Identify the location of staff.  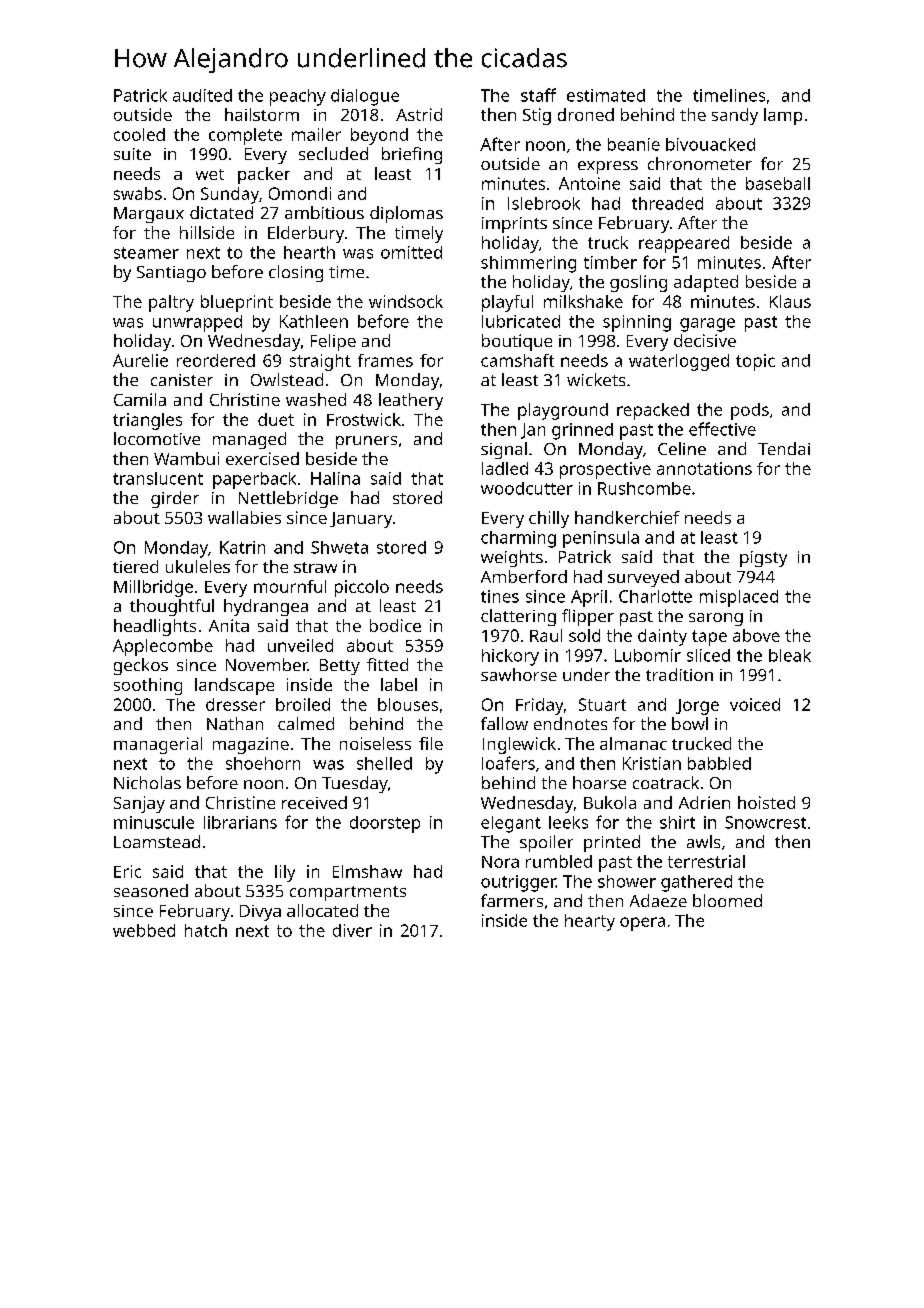
(538, 95).
